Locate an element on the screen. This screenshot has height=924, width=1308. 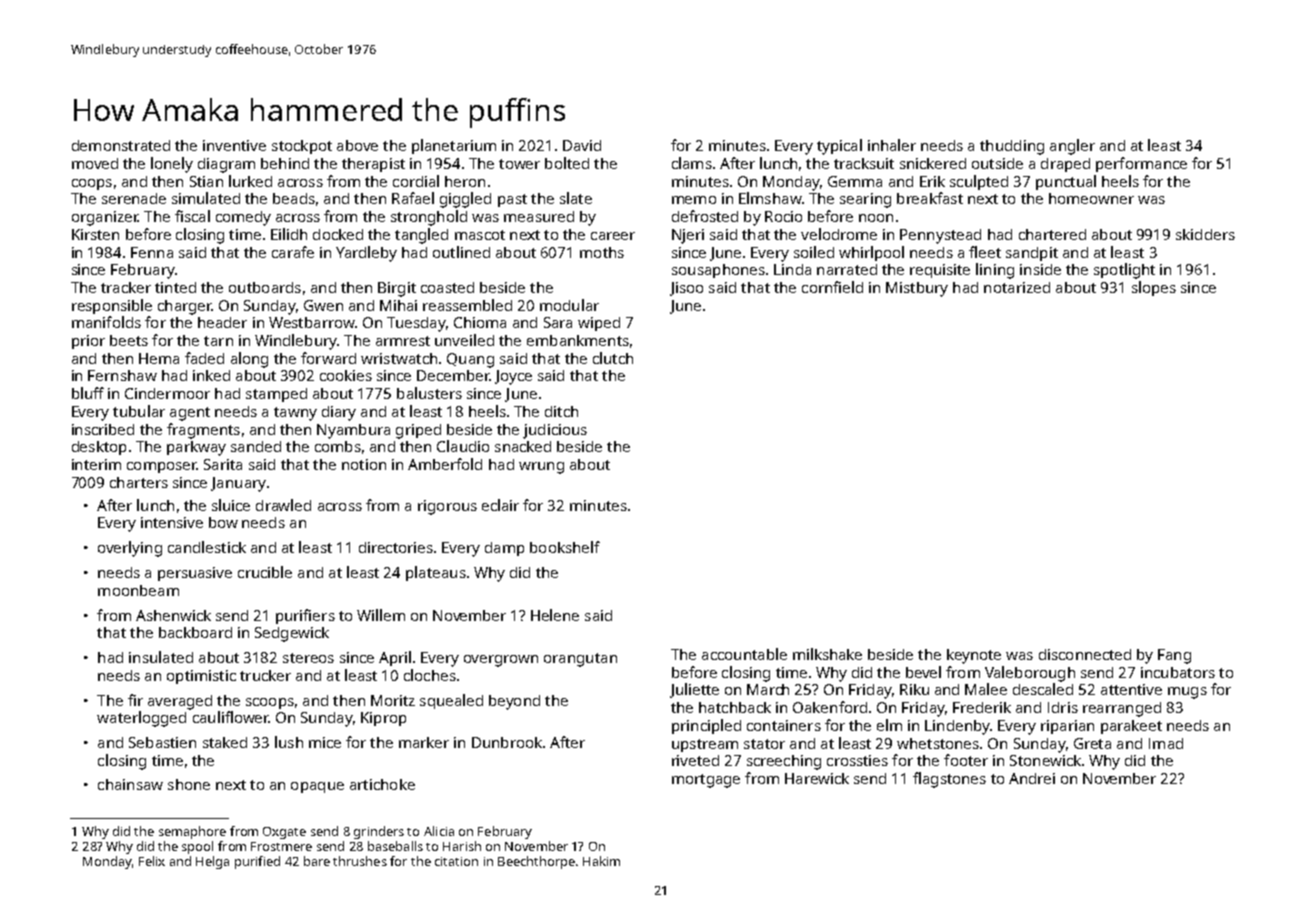
draped is located at coordinates (1065, 165).
